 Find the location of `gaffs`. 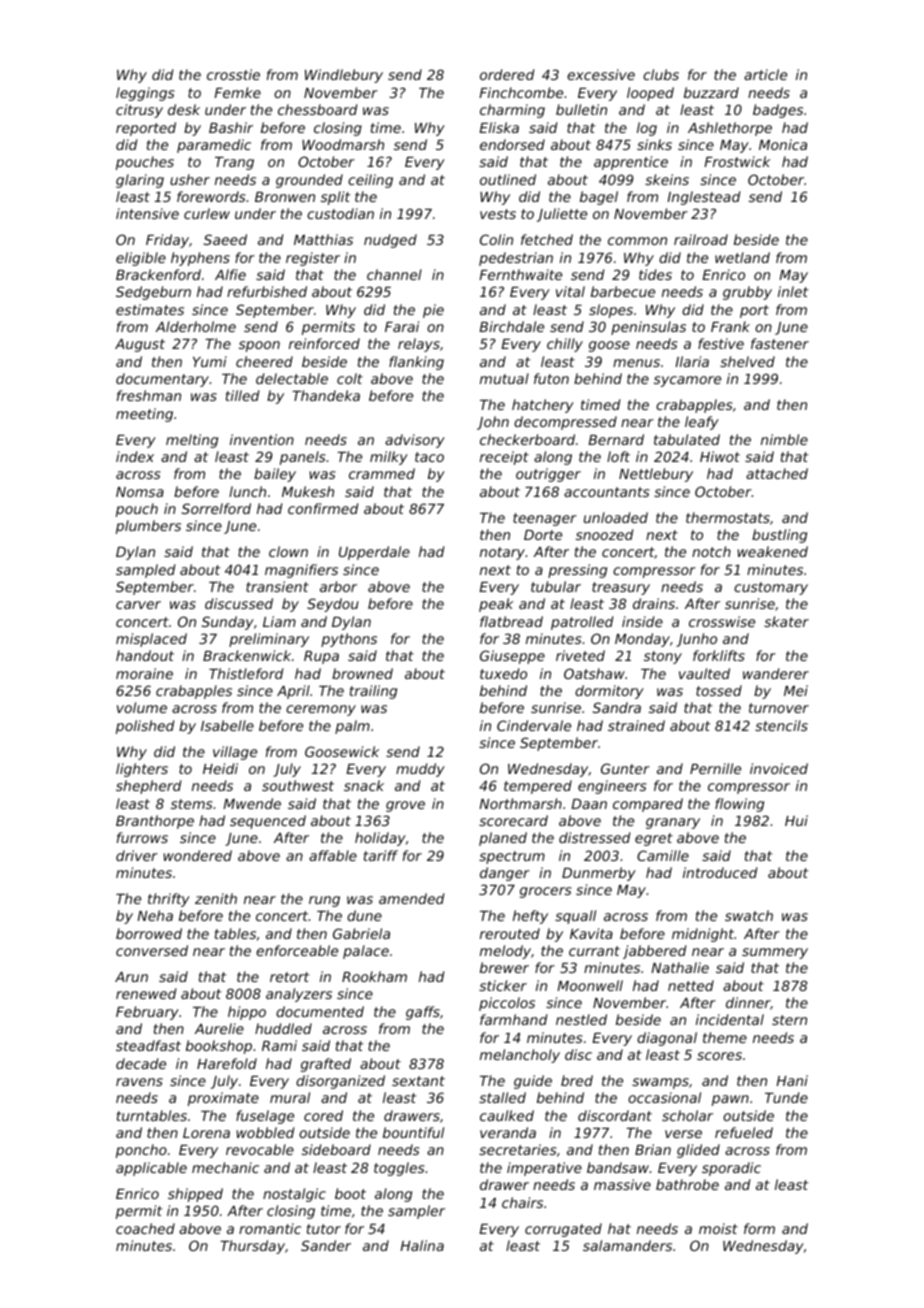

gaffs is located at coordinates (423, 1013).
